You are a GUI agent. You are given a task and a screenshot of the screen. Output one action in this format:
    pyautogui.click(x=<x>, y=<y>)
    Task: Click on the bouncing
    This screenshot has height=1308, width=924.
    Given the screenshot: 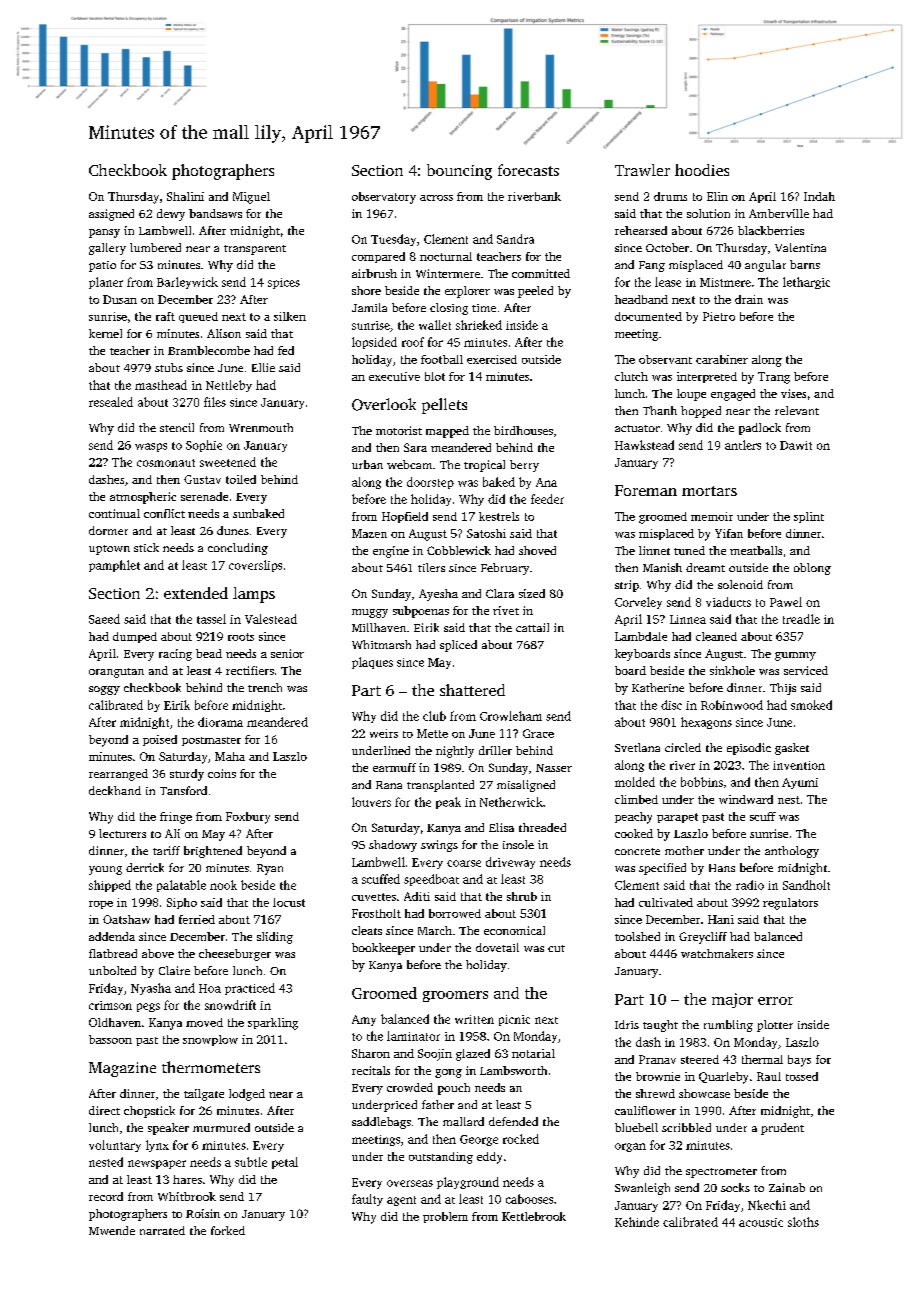 What is the action you would take?
    pyautogui.click(x=459, y=172)
